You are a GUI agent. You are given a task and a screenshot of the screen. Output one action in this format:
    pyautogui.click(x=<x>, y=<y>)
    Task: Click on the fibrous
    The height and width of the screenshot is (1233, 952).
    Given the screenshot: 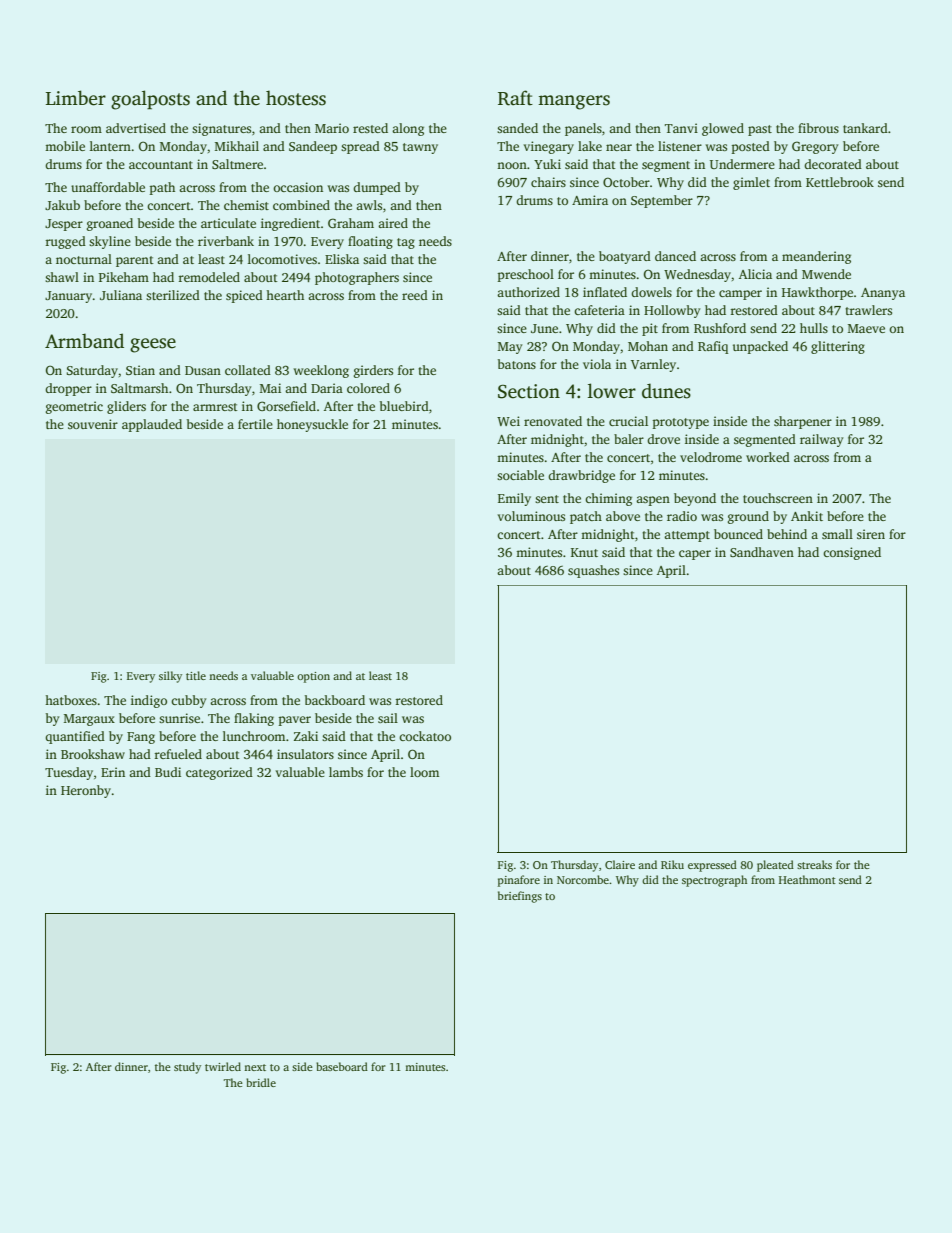 What is the action you would take?
    pyautogui.click(x=818, y=128)
